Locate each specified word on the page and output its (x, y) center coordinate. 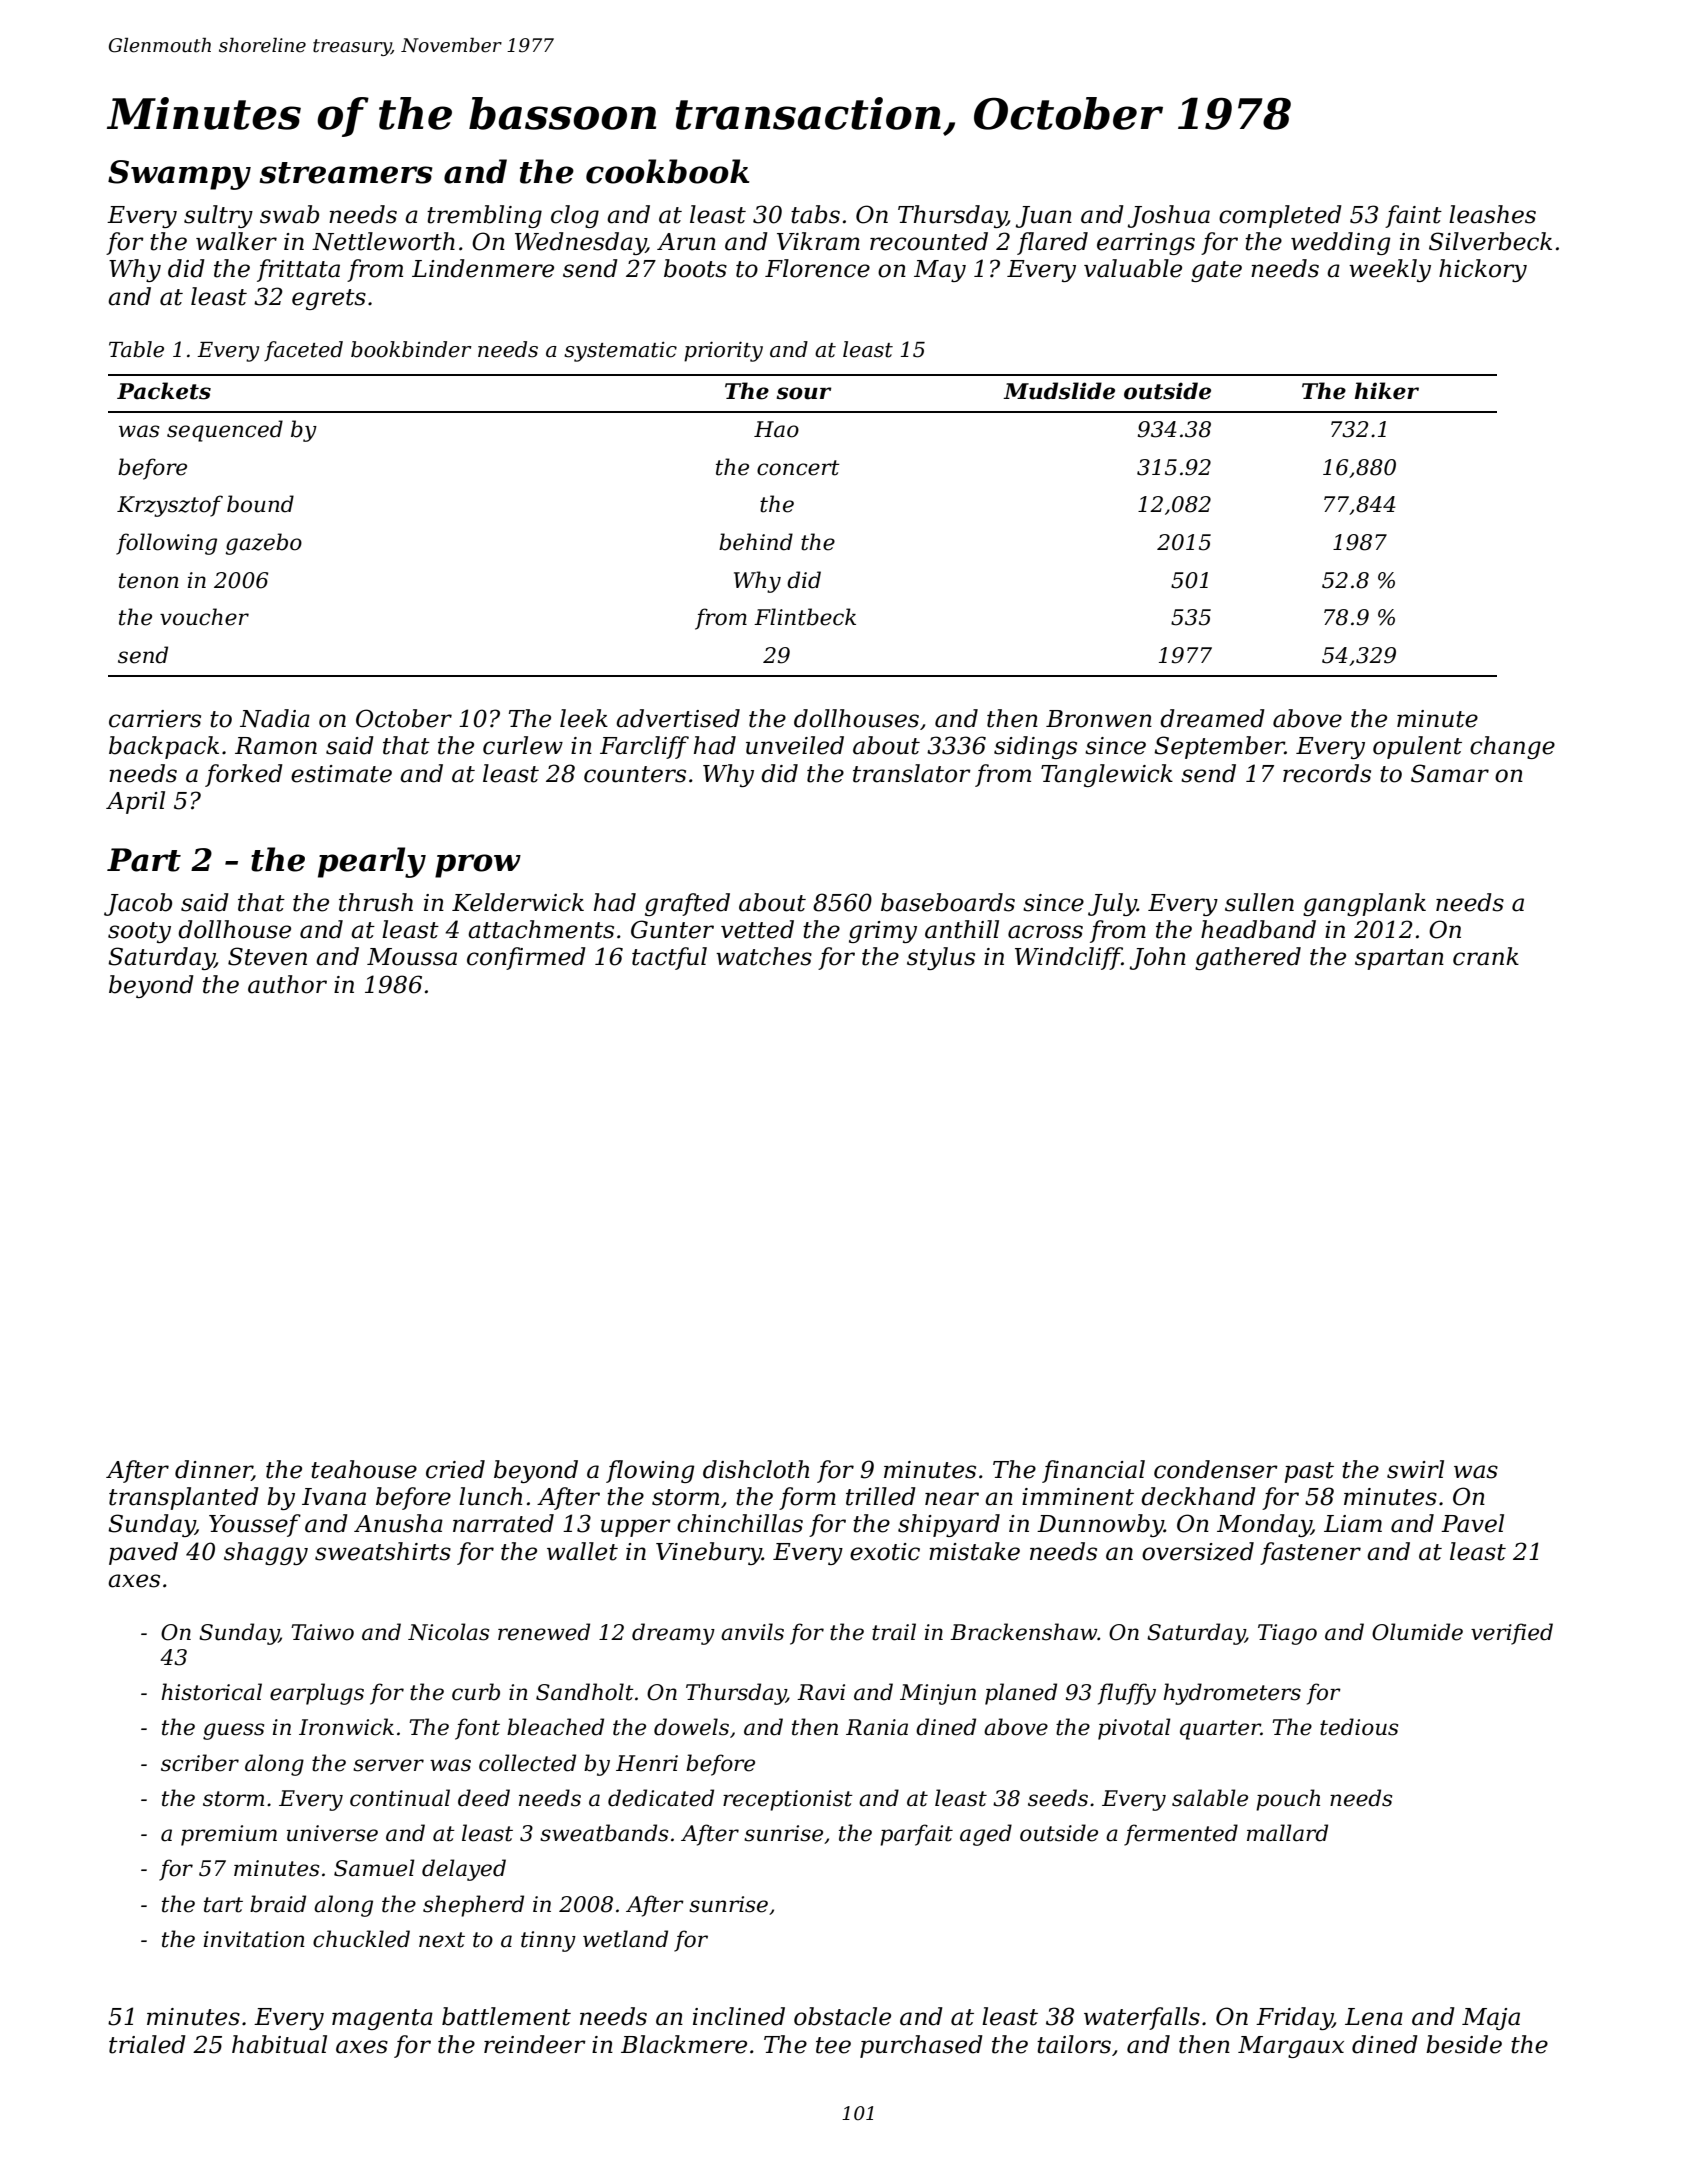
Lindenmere (483, 268)
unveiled (795, 745)
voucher (204, 617)
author (287, 984)
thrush (376, 902)
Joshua (1169, 216)
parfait (916, 1835)
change (1512, 747)
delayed (464, 1870)
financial (1093, 1471)
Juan (1044, 217)
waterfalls (1142, 2018)
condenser (1216, 1469)
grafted (687, 904)
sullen (1259, 902)
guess (233, 1731)
